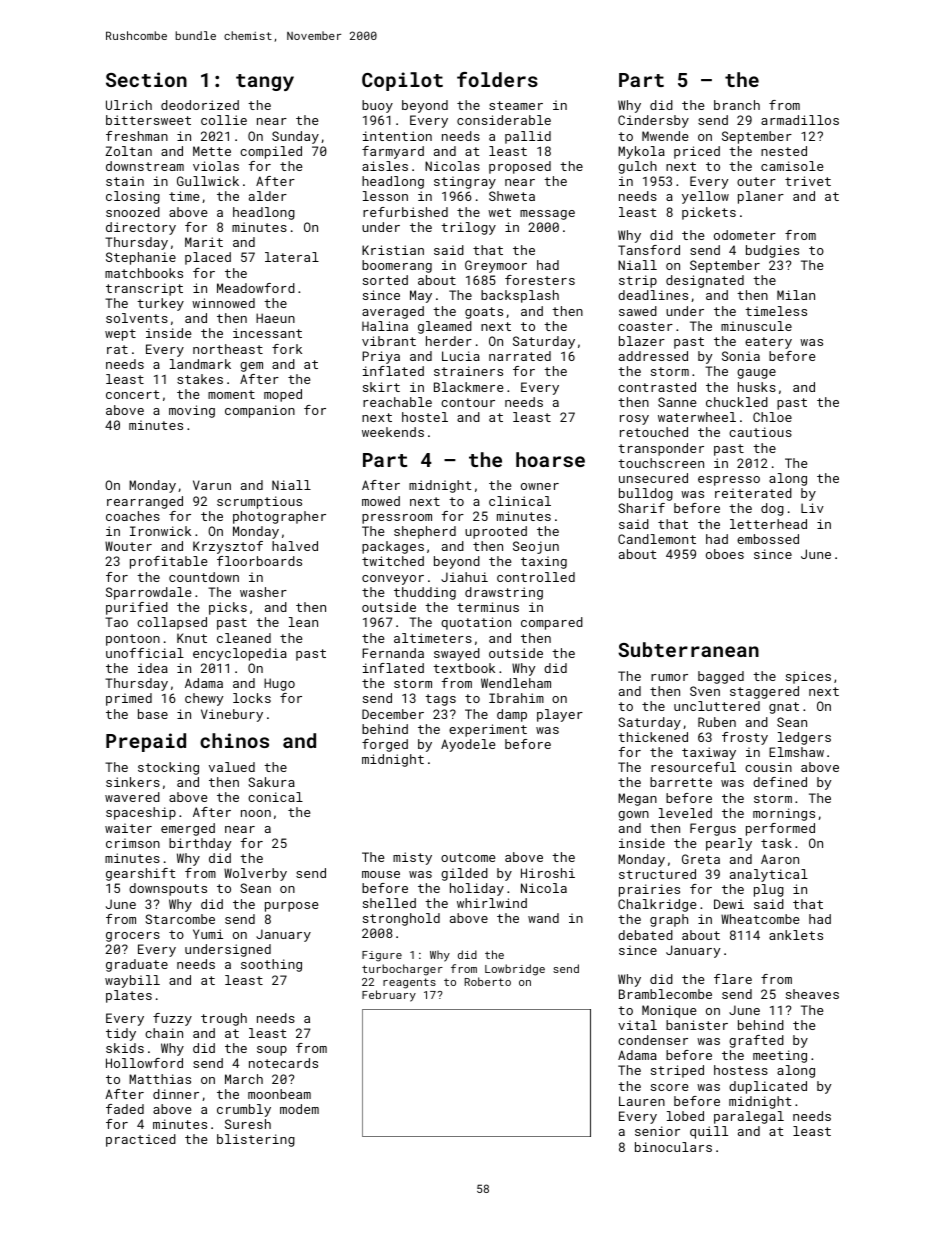 This screenshot has height=1233, width=952. I want to click on wept, so click(120, 335).
